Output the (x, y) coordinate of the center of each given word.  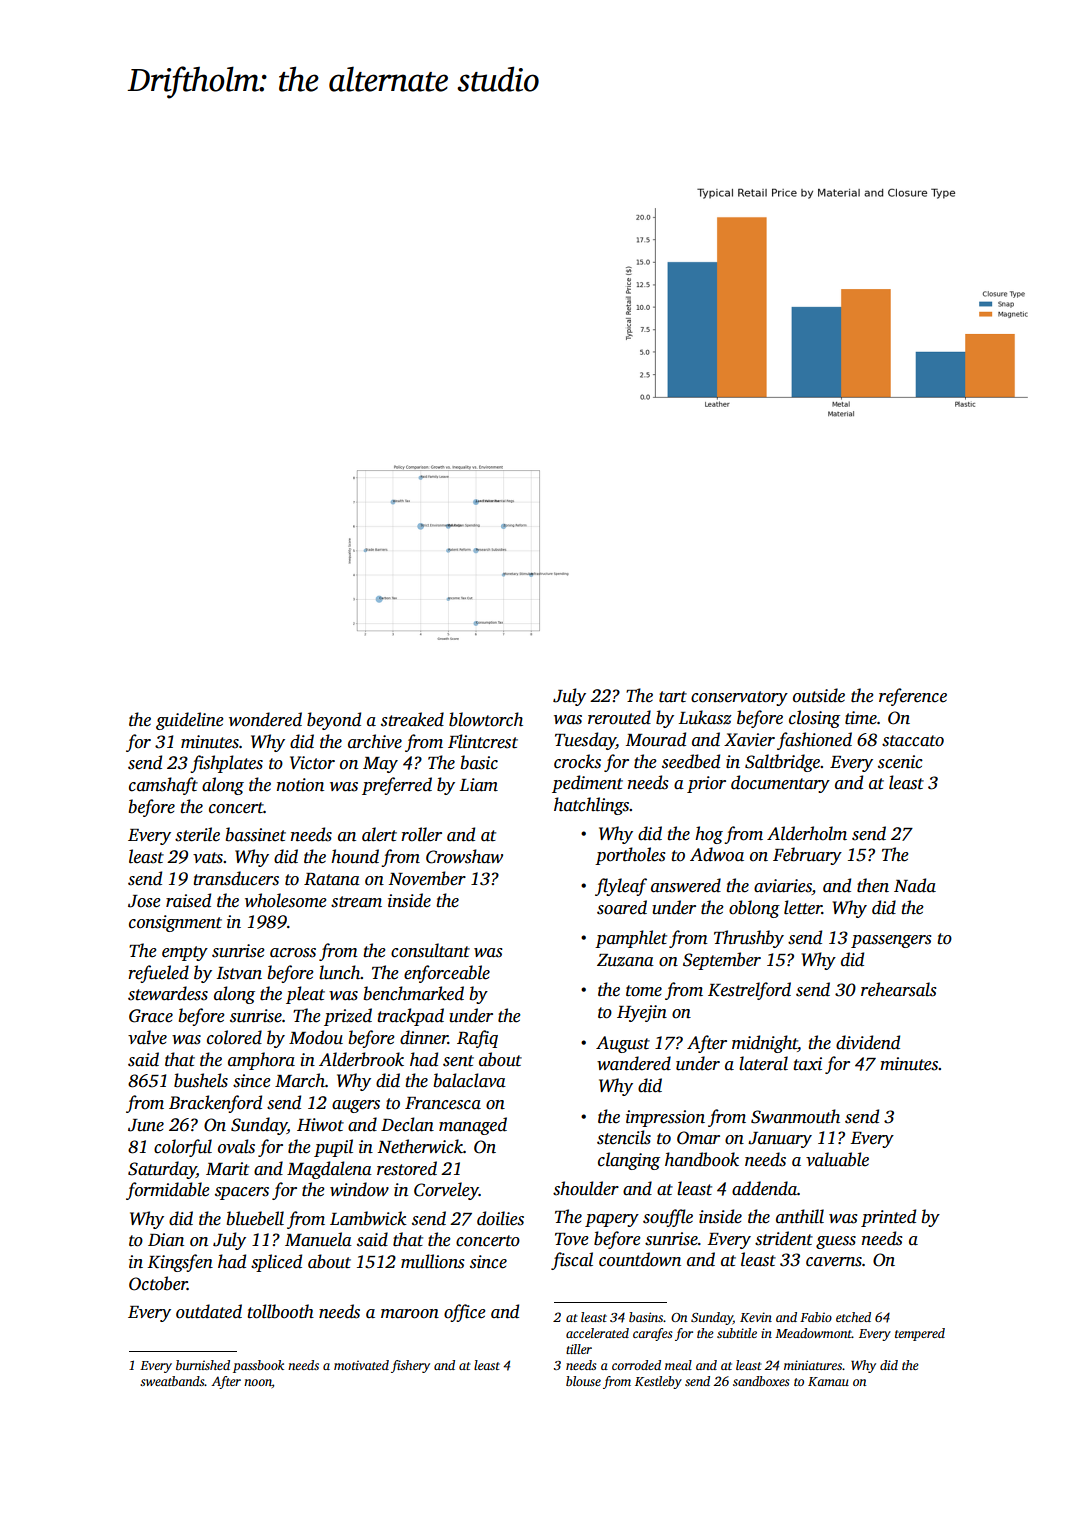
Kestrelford (749, 991)
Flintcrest (483, 741)
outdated (209, 1311)
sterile (197, 834)
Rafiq (477, 1039)
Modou (316, 1037)
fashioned (814, 741)
